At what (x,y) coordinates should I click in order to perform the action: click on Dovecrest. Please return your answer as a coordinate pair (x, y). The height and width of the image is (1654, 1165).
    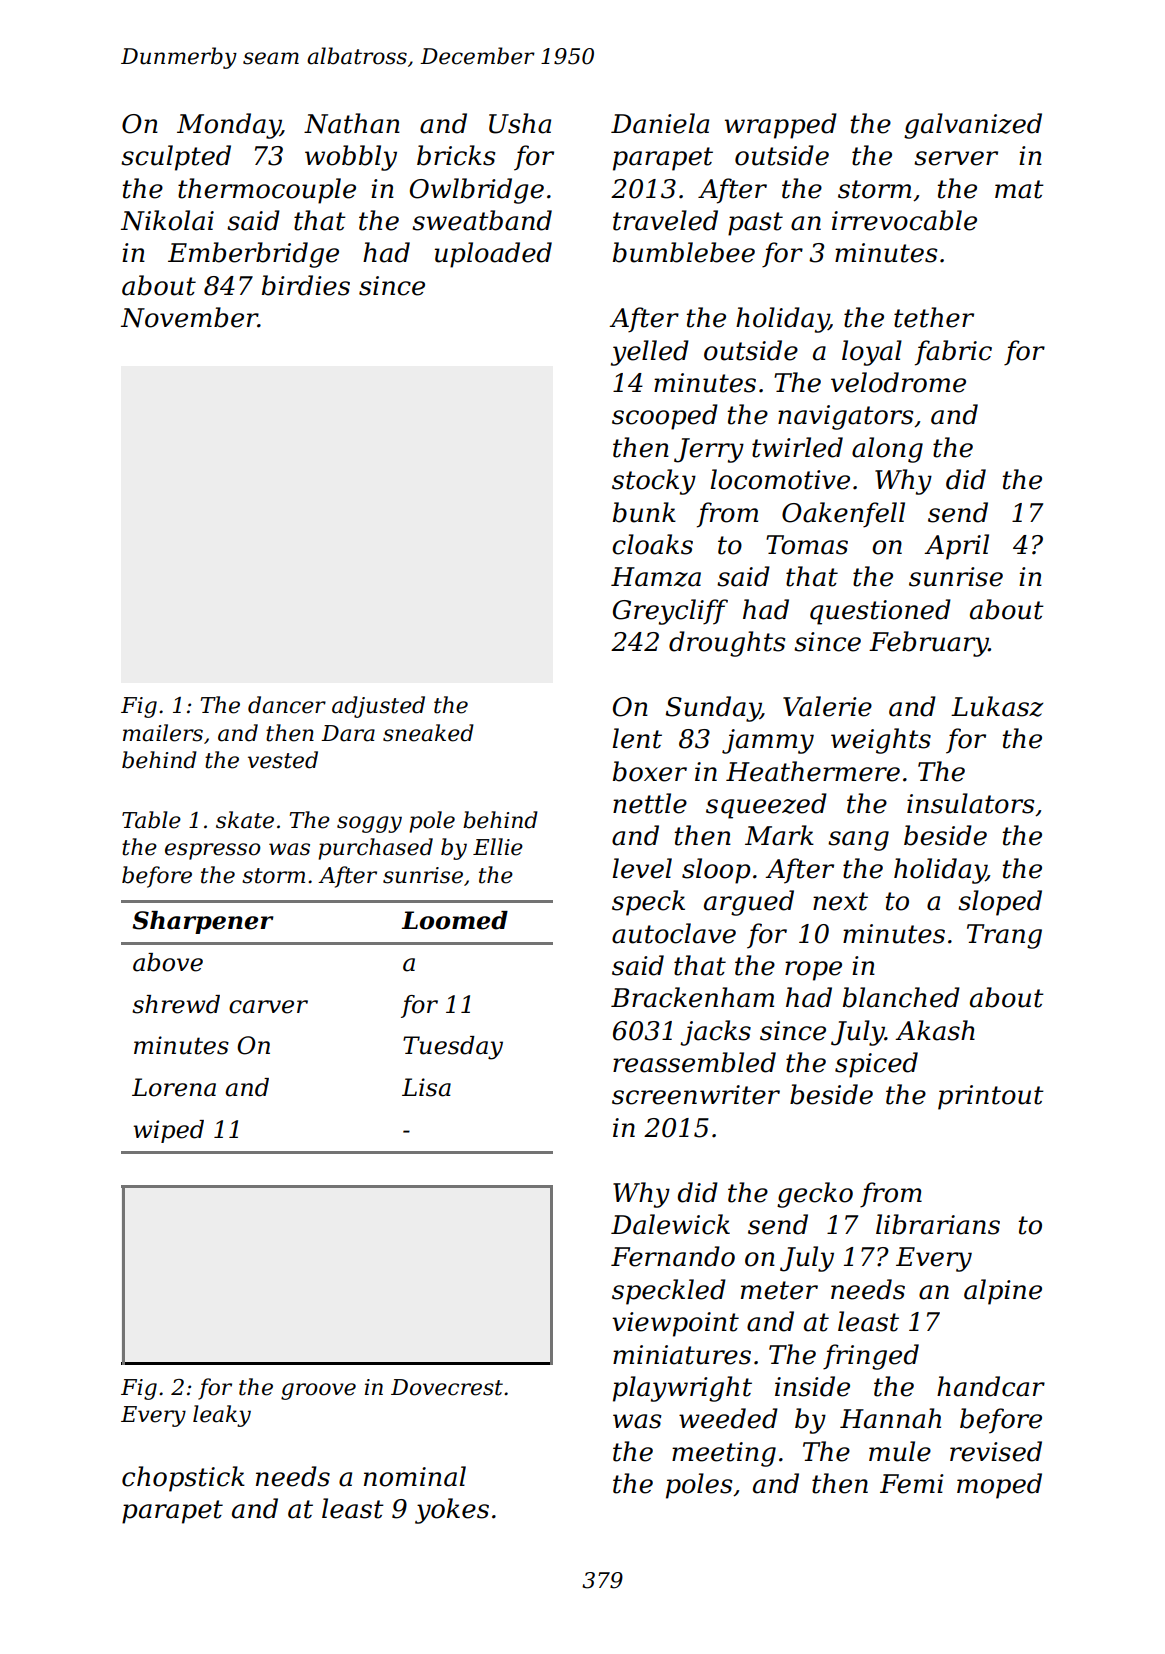
    Looking at the image, I should click on (447, 1387).
